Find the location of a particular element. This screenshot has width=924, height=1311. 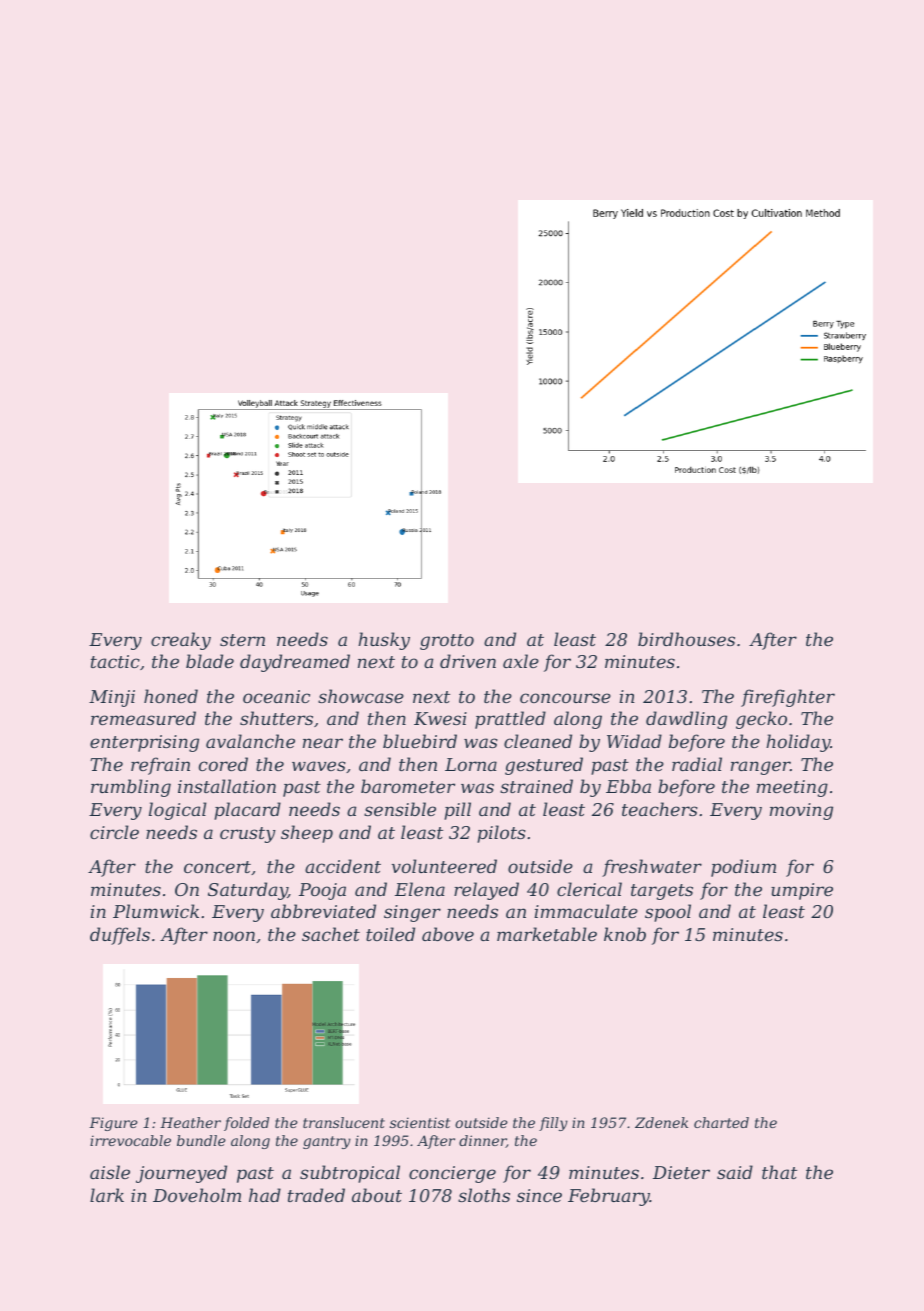

Doveholm is located at coordinates (197, 1195).
